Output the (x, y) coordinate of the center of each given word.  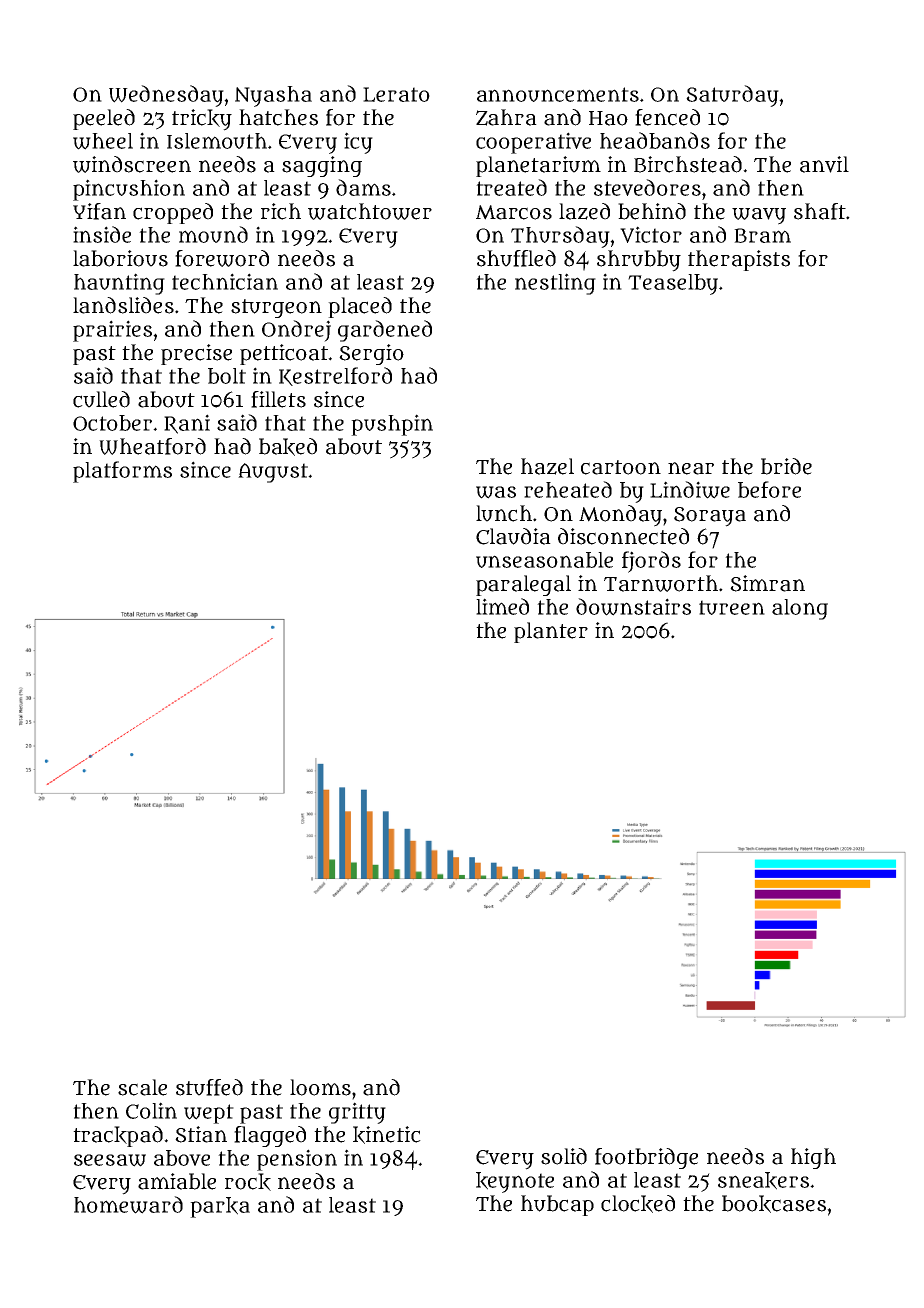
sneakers (763, 1181)
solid (564, 1156)
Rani (187, 424)
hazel (547, 466)
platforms (122, 472)
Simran (767, 583)
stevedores (647, 187)
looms (320, 1087)
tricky (202, 120)
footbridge (646, 1158)
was (496, 492)
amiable (177, 1181)
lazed (584, 211)
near (691, 468)
